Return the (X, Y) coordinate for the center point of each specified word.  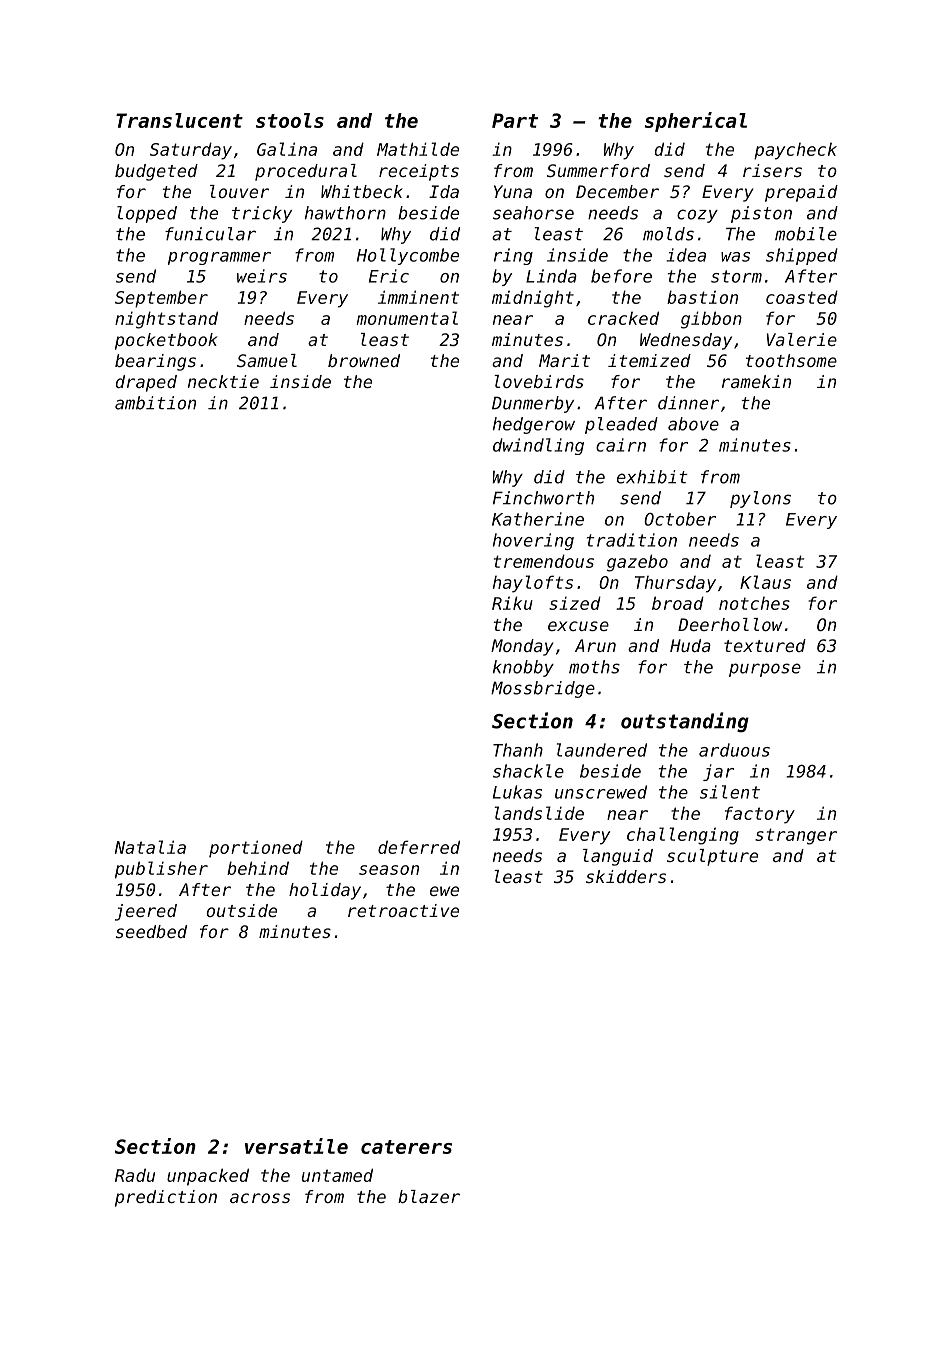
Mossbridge (543, 689)
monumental (407, 318)
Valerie (802, 339)
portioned (256, 849)
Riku (512, 603)
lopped (147, 214)
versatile (296, 1146)
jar (718, 772)
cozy (697, 216)
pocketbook (166, 341)
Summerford (598, 170)
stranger (796, 836)
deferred (419, 847)
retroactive (403, 910)
